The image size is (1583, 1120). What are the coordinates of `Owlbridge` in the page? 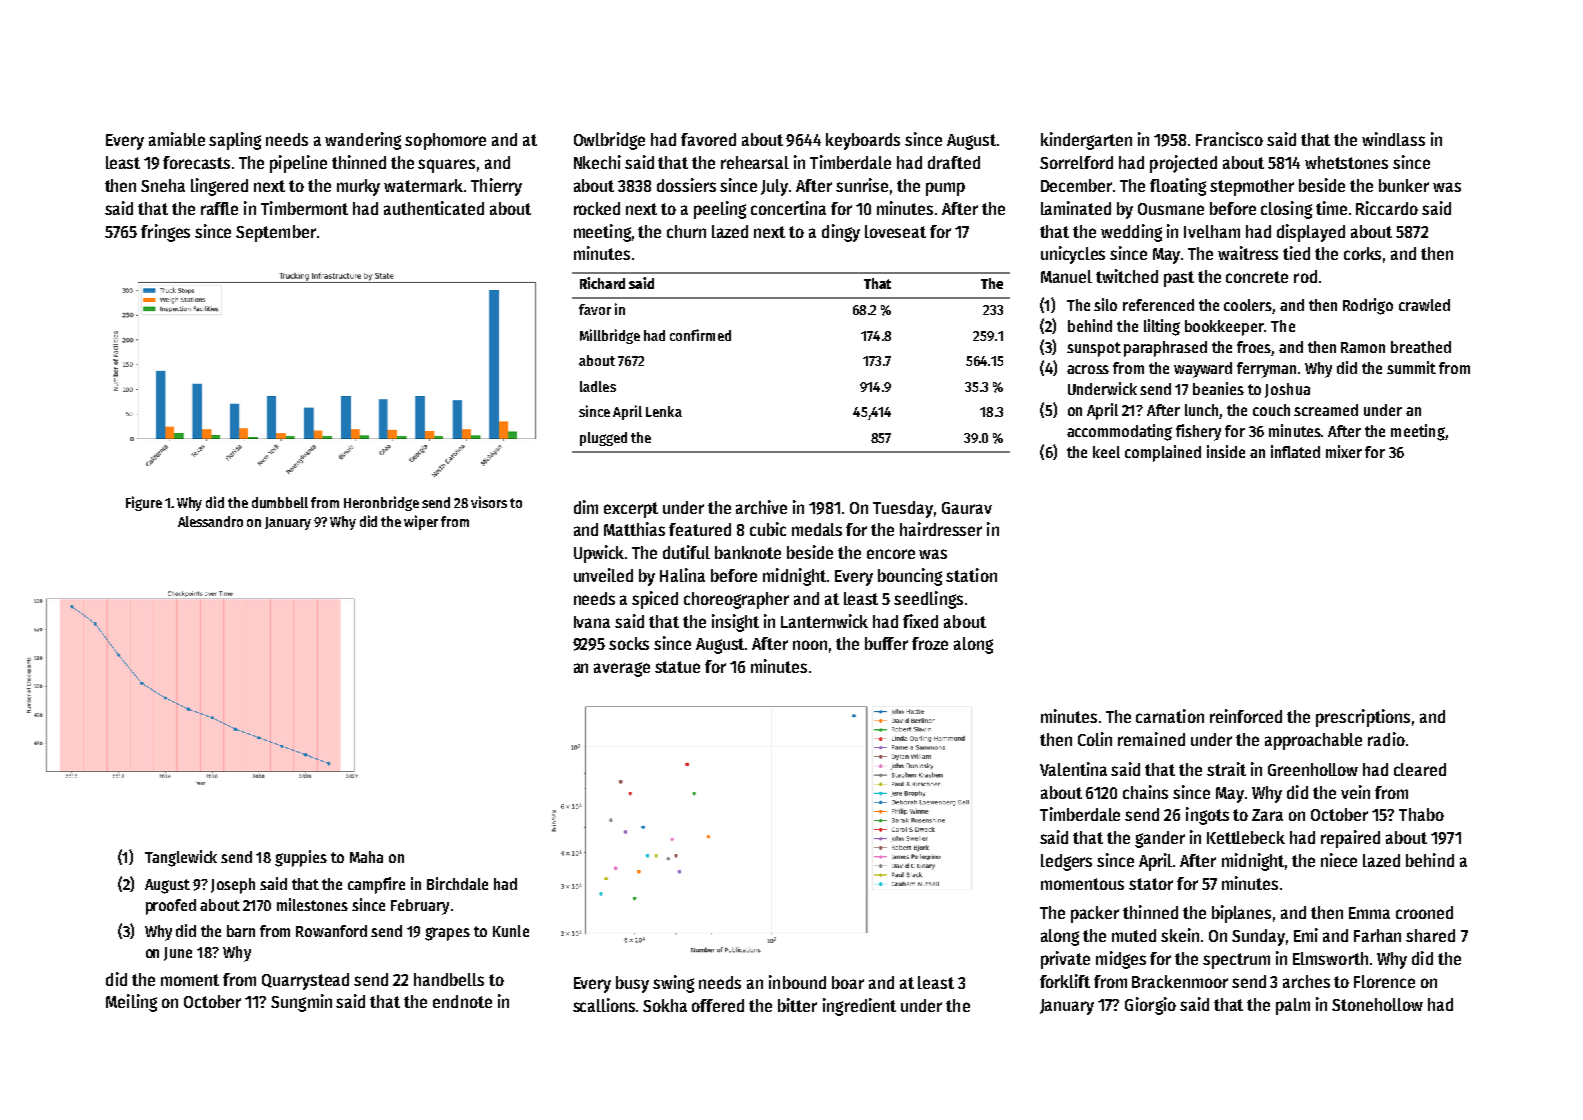 It's located at (609, 141).
